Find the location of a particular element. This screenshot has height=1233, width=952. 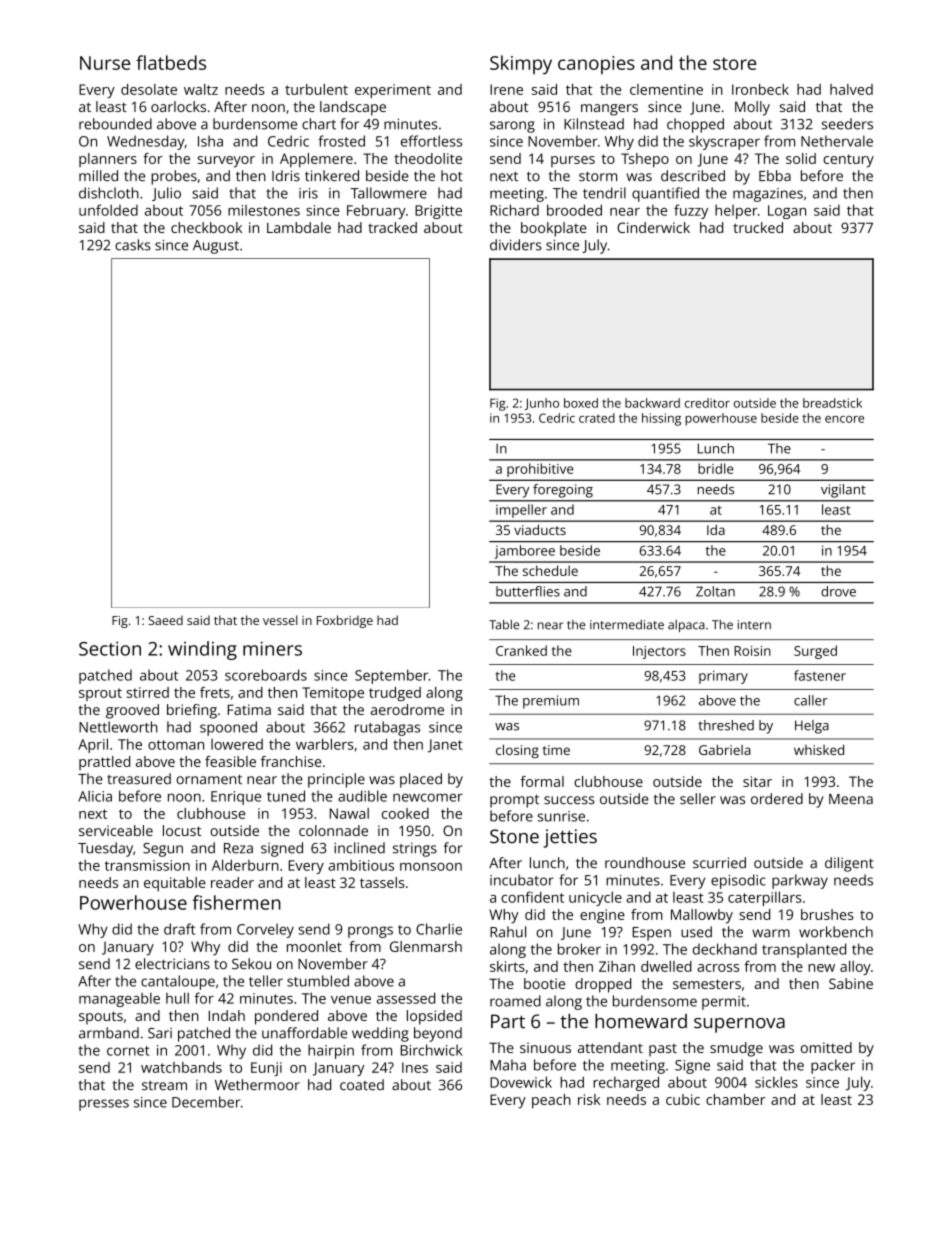

Janet is located at coordinates (445, 746).
